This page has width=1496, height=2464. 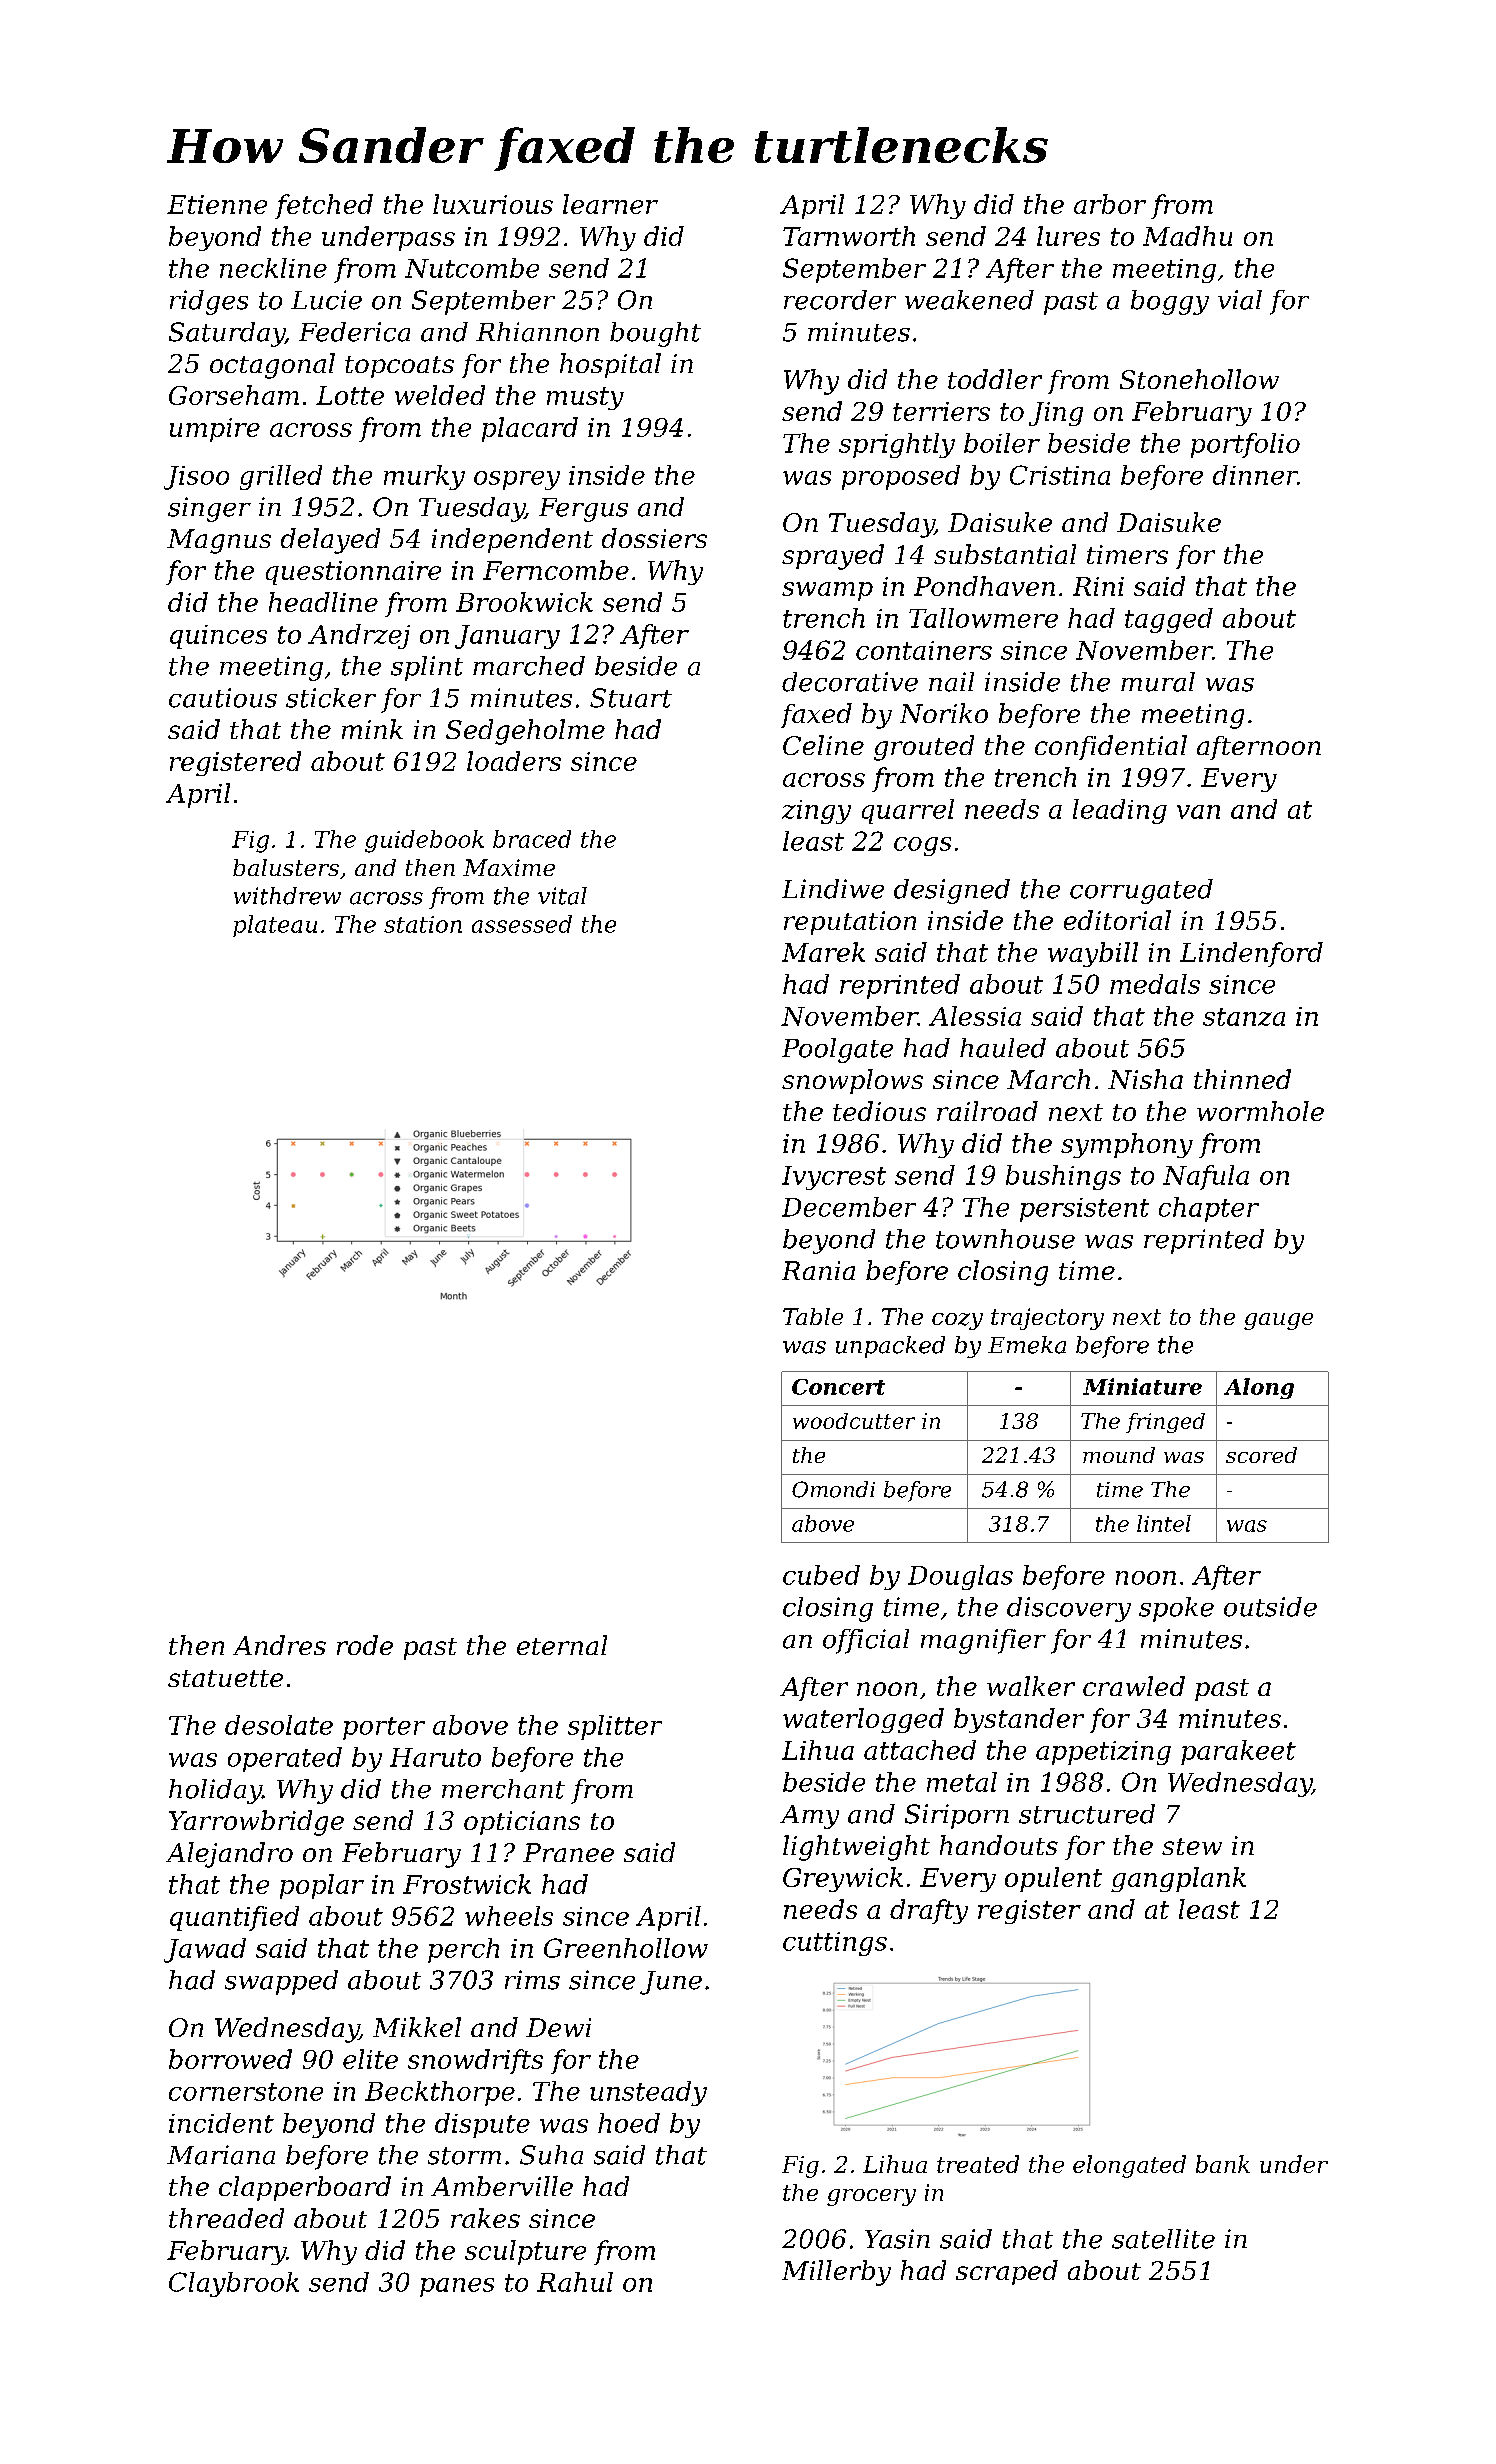 I want to click on Douglas, so click(x=960, y=1577).
